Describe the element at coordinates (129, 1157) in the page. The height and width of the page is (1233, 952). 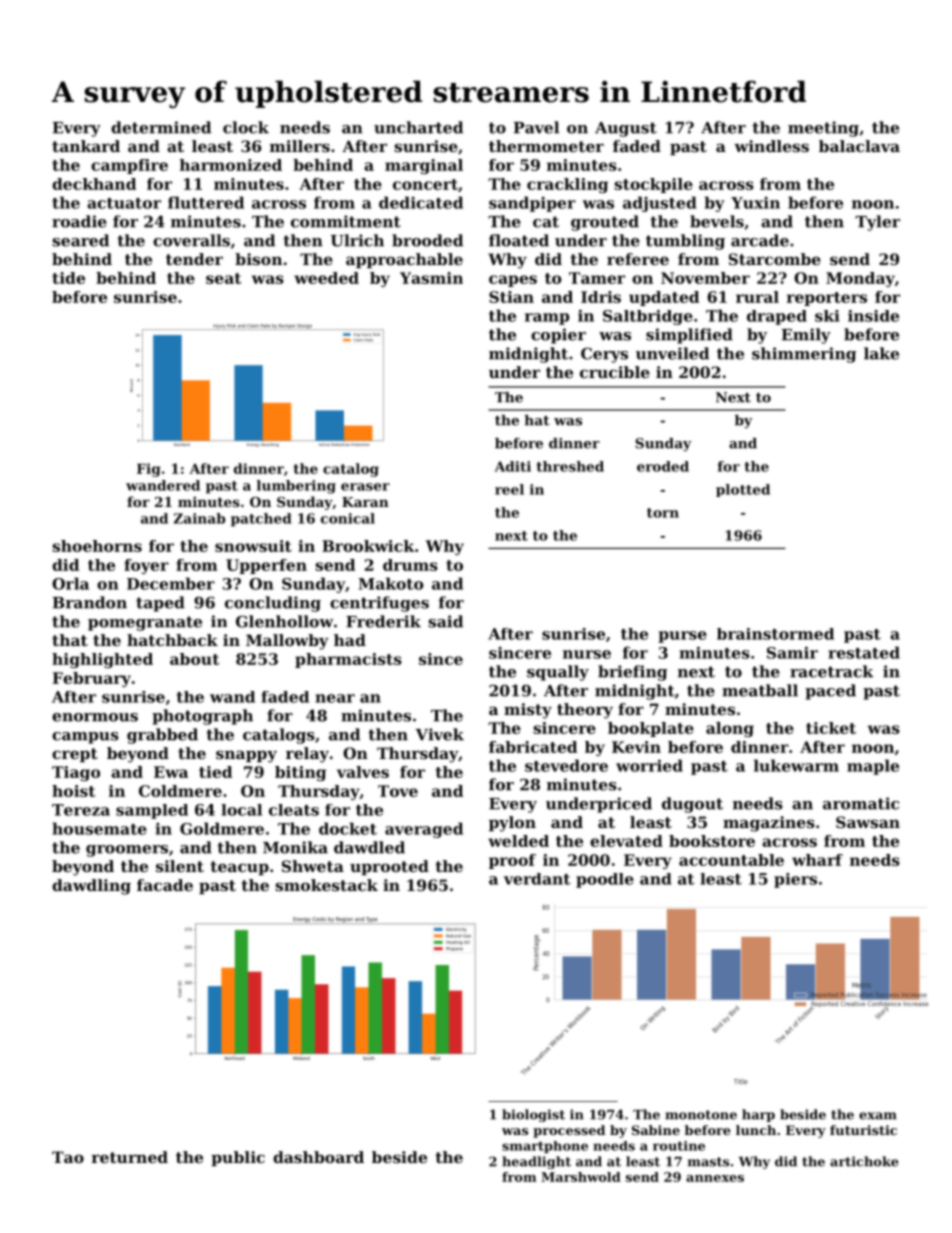
I see `returned` at that location.
